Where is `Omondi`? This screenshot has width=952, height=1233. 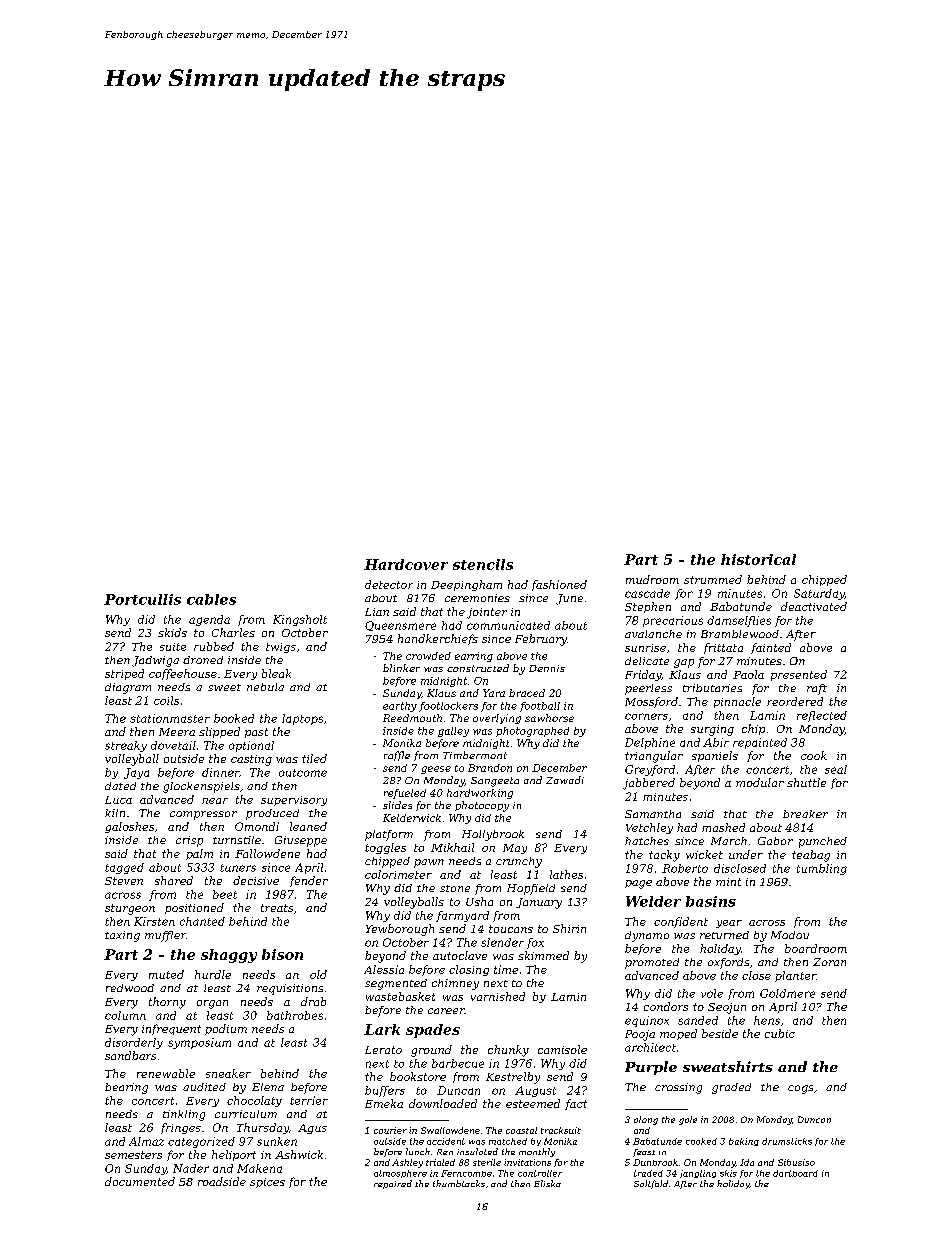
Omondi is located at coordinates (257, 826).
